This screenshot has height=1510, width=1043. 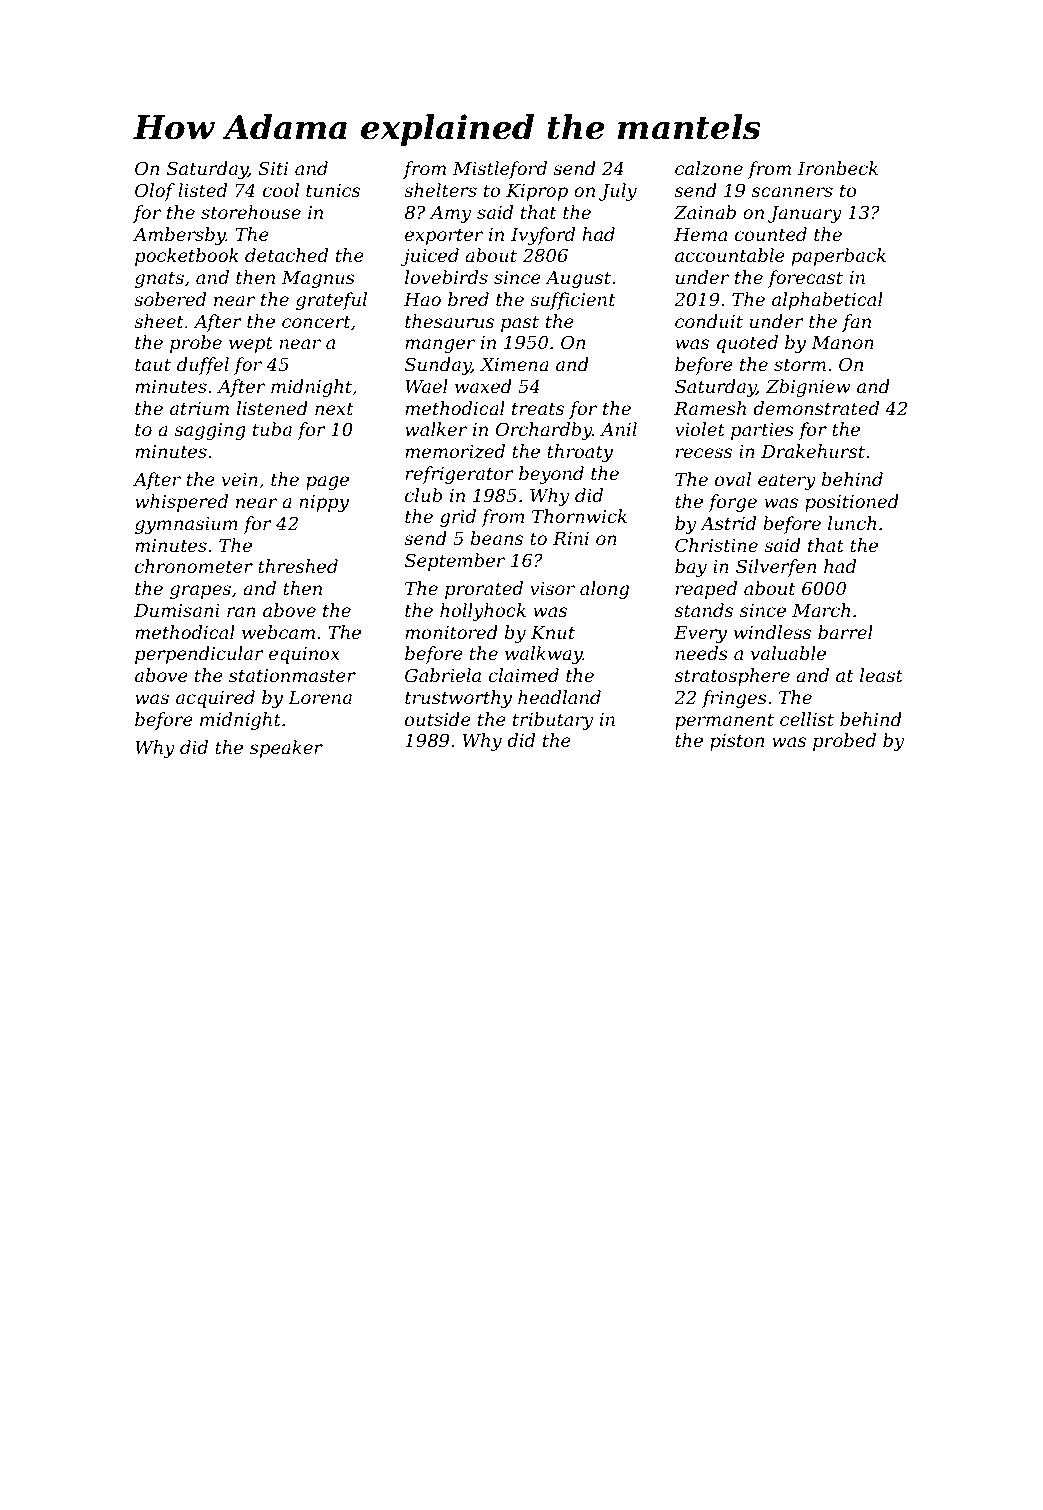 What do you see at coordinates (450, 214) in the screenshot?
I see `Amy` at bounding box center [450, 214].
